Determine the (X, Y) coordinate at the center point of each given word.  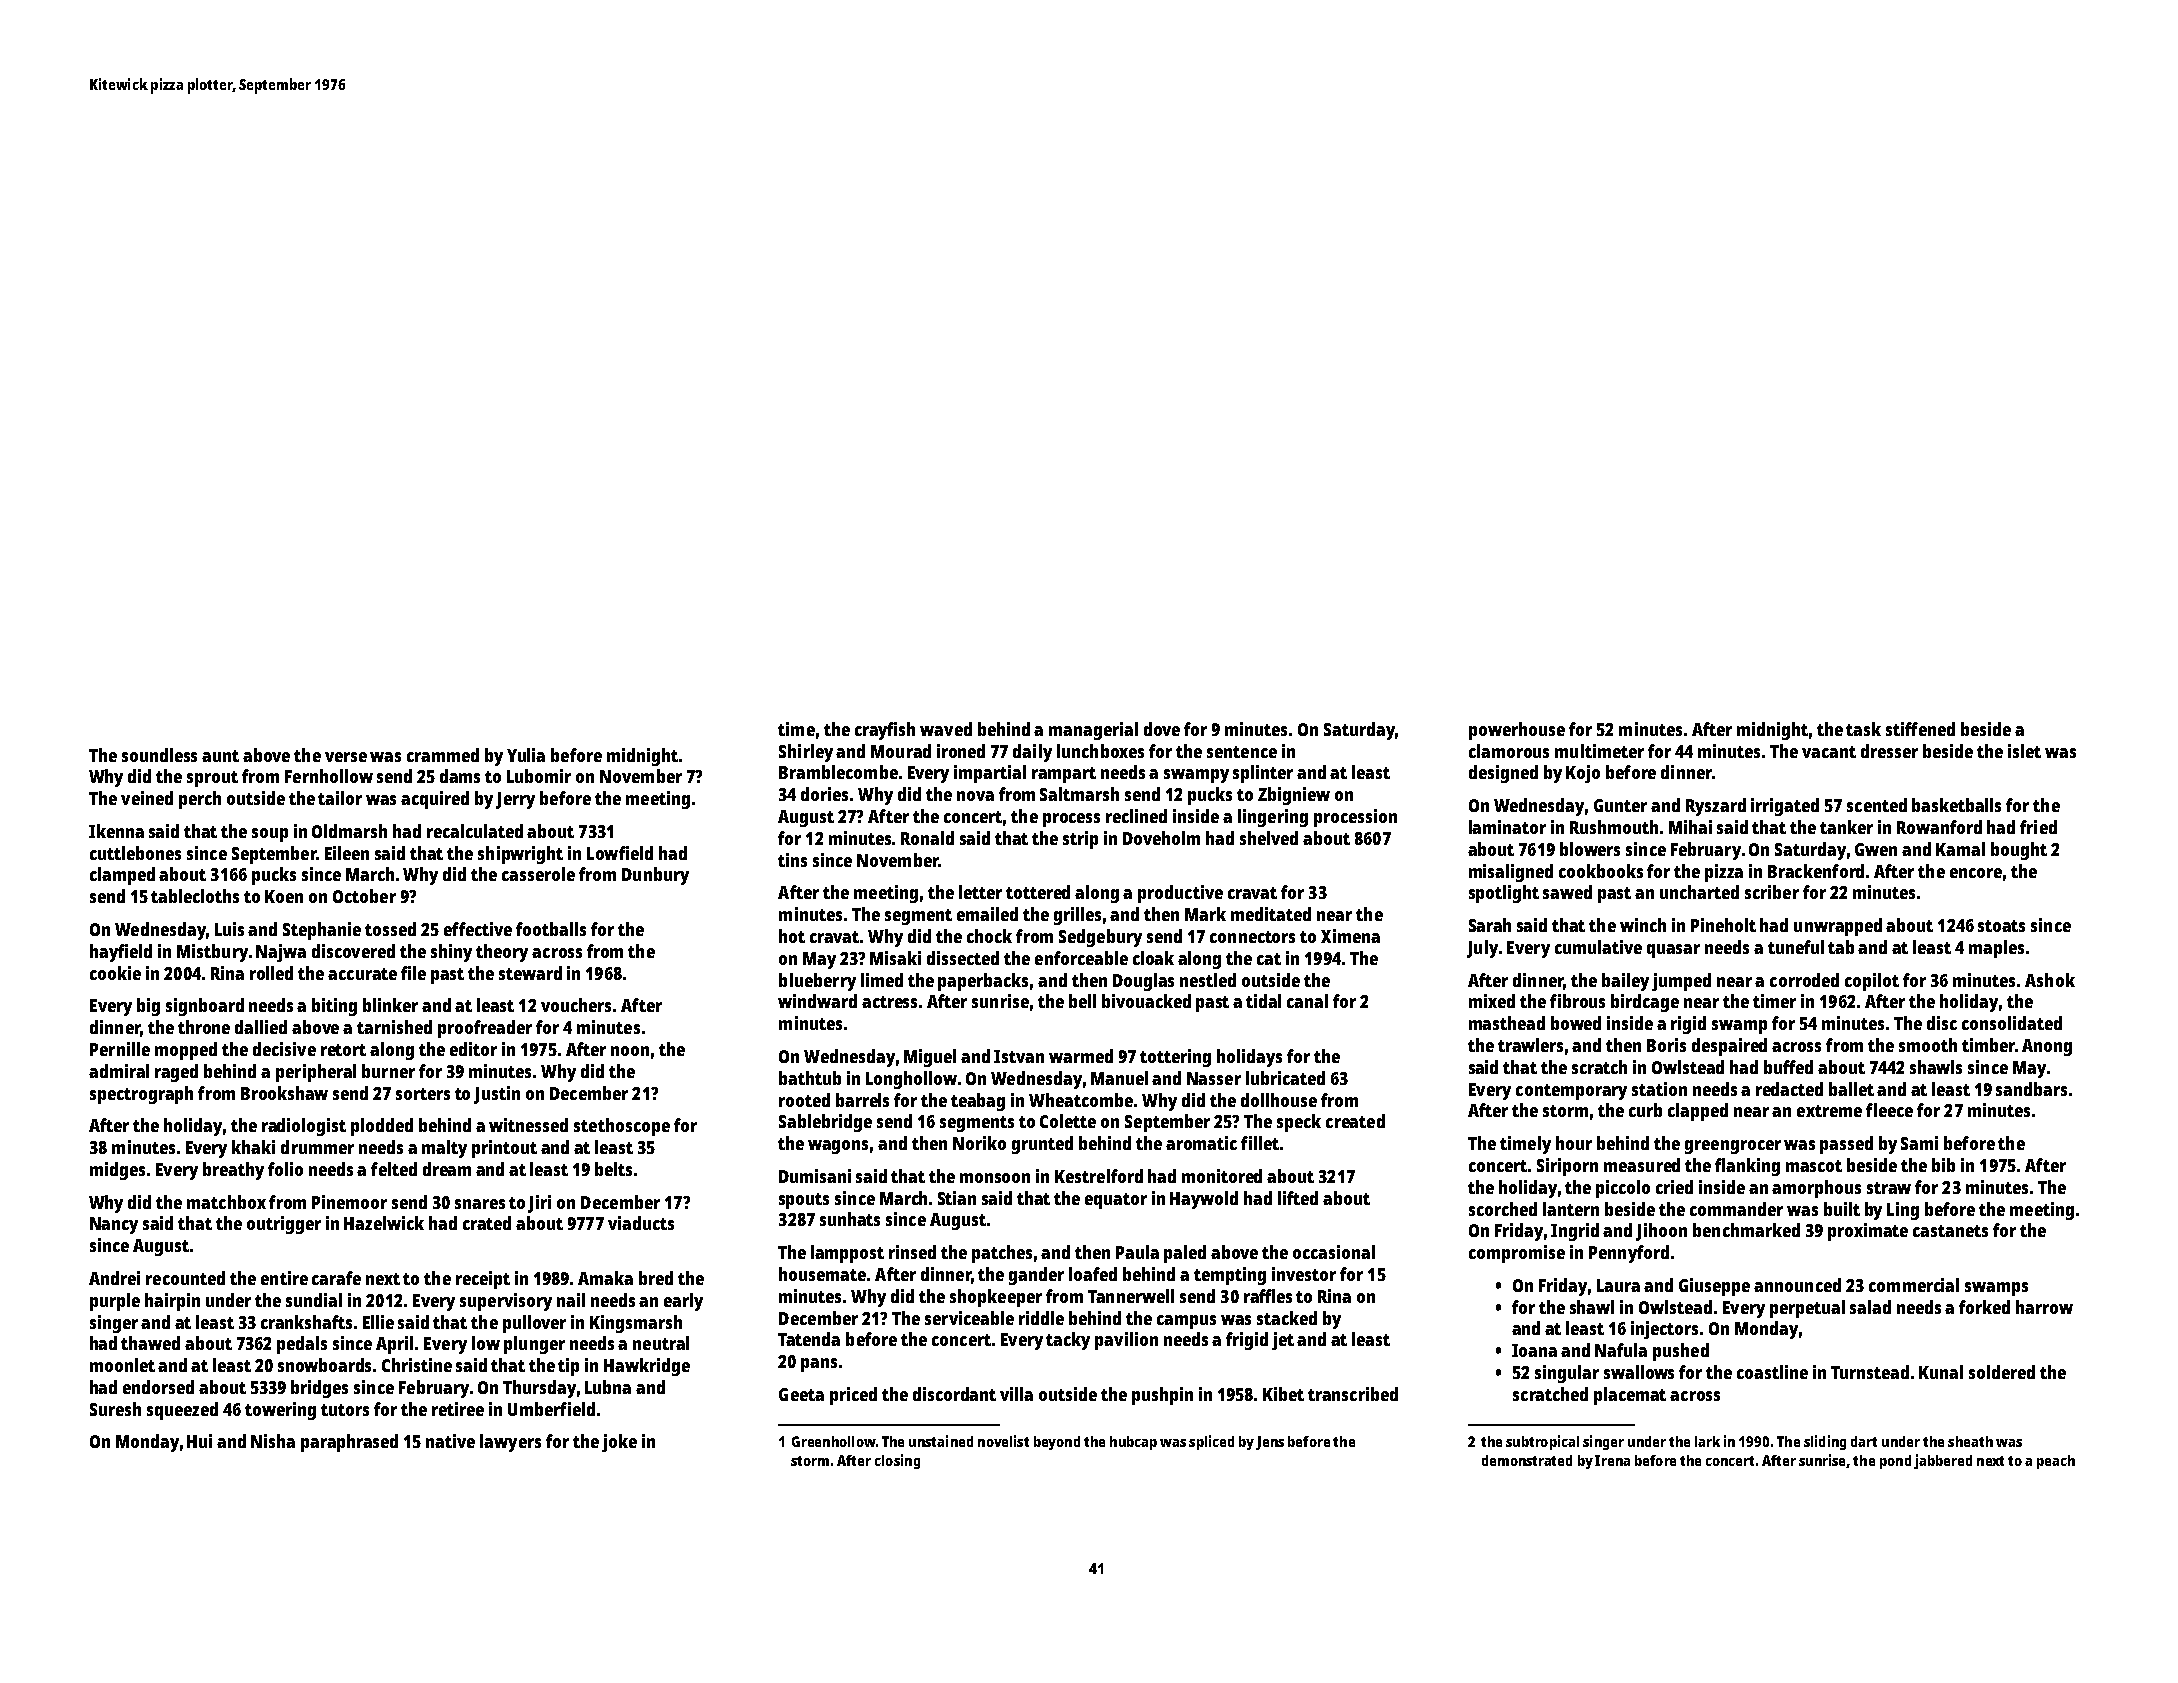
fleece (1889, 1110)
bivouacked (1146, 1001)
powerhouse (1517, 731)
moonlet (122, 1365)
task (1863, 729)
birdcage (1645, 1003)
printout (504, 1149)
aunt (220, 756)
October (364, 896)
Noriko (979, 1143)
